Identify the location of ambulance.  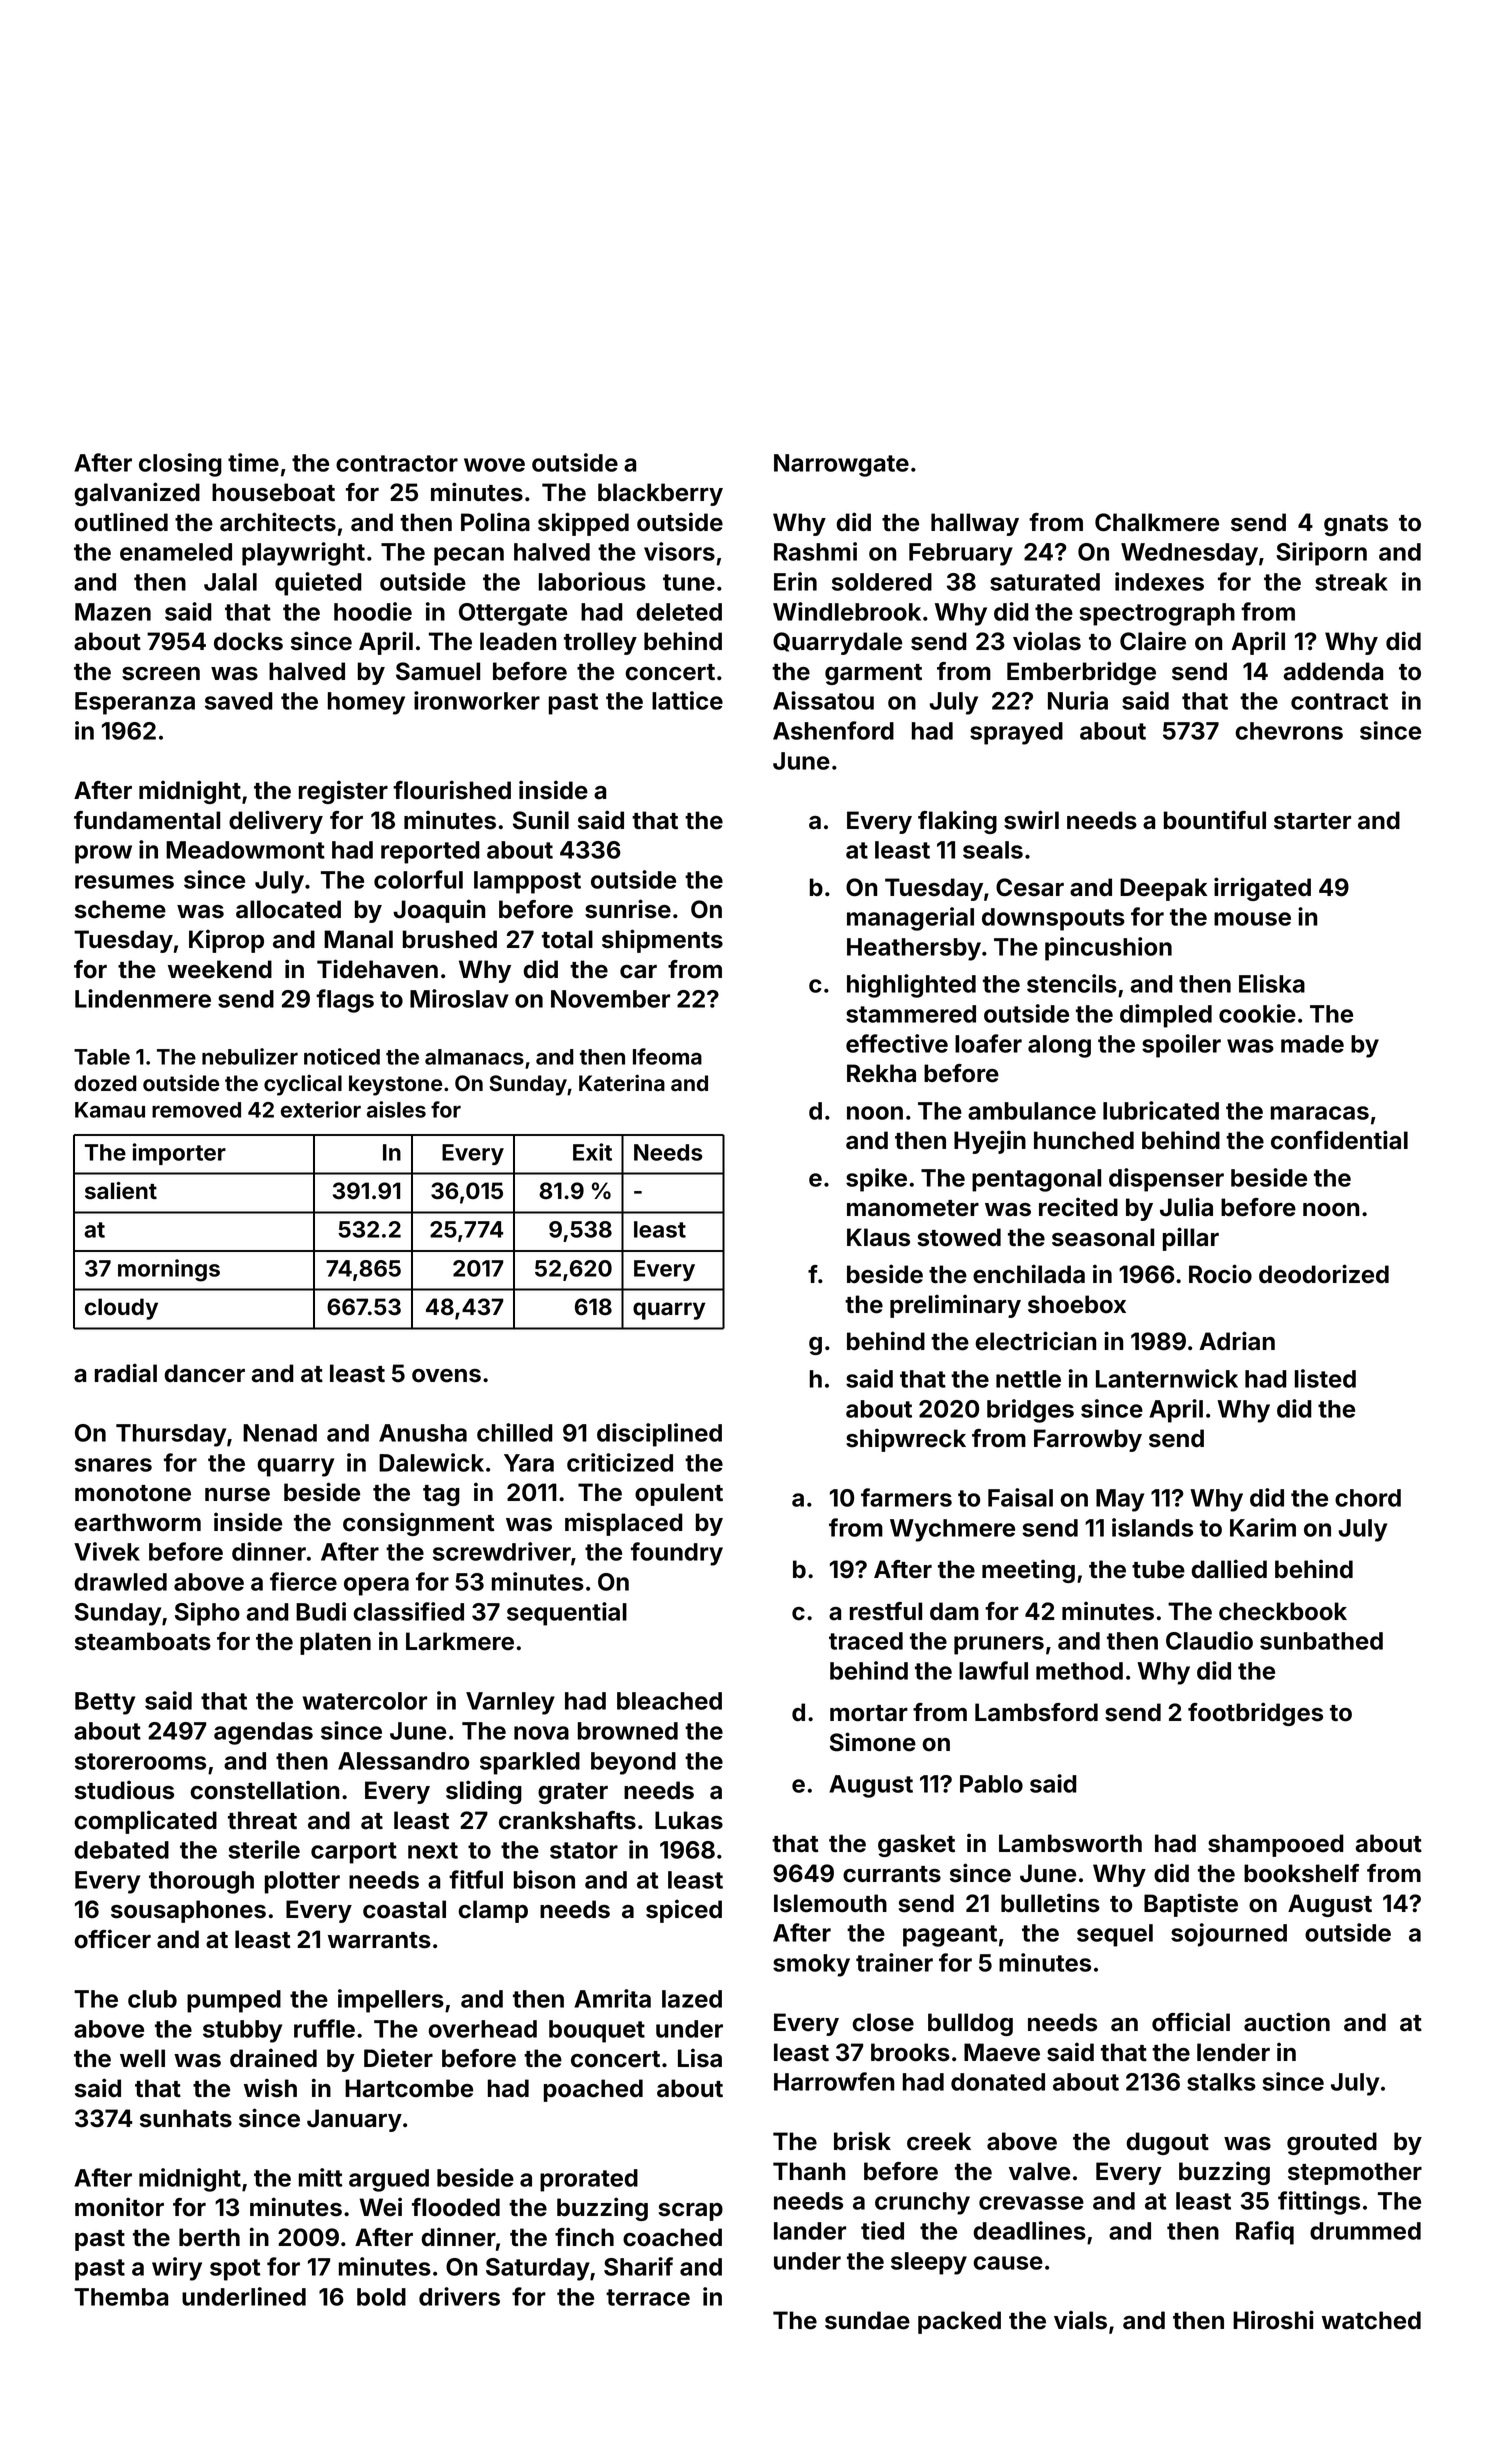
(1032, 1111).
